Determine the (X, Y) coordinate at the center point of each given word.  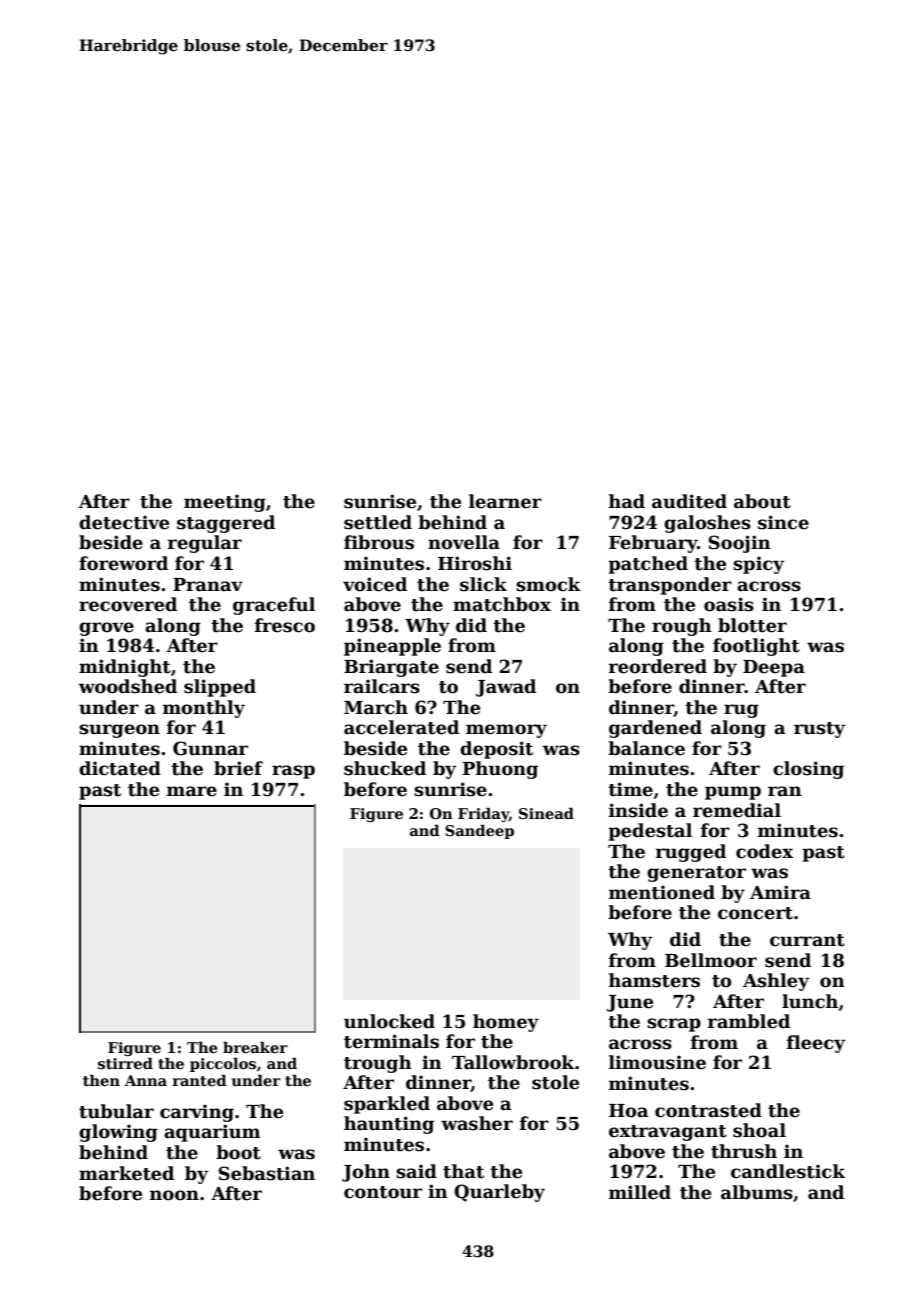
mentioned (662, 892)
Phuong (500, 770)
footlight (756, 647)
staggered (226, 524)
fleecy (816, 1044)
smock (548, 584)
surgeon (119, 731)
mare (192, 791)
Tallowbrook (513, 1062)
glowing (118, 1133)
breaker (255, 1047)
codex (764, 851)
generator (696, 874)
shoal (759, 1130)
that (463, 1171)
